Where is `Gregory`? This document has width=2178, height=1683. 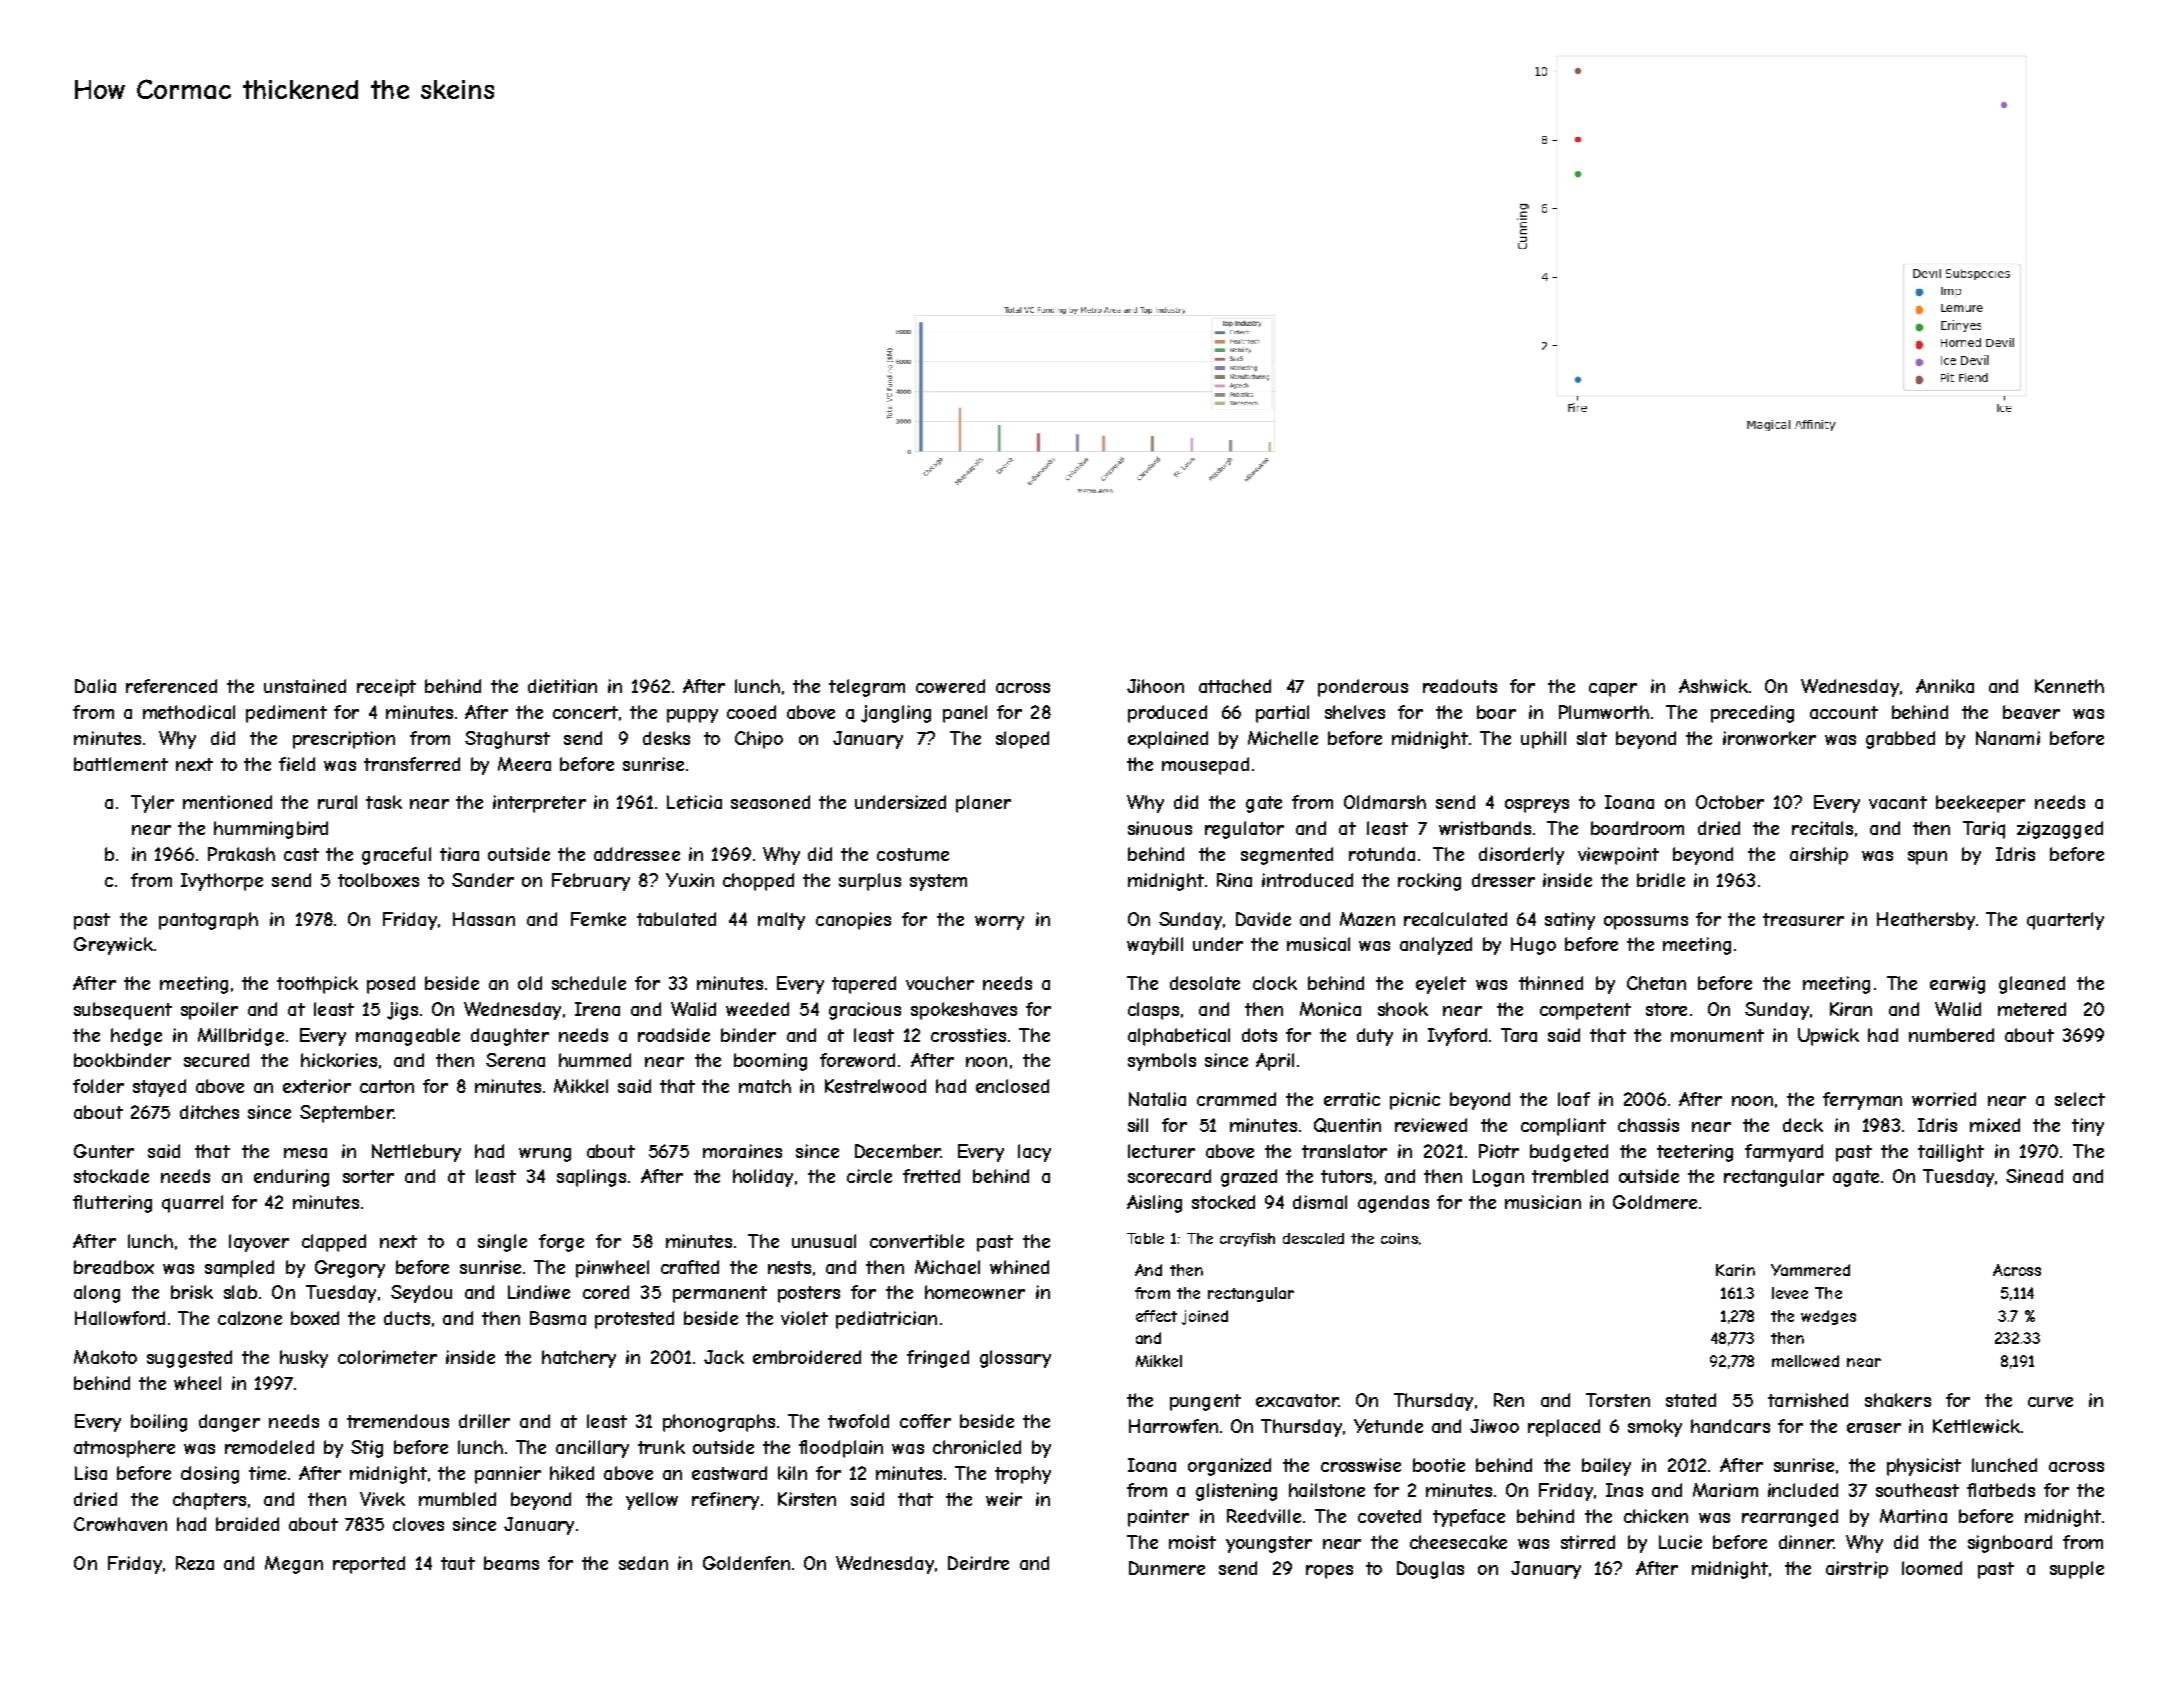 Gregory is located at coordinates (350, 1269).
